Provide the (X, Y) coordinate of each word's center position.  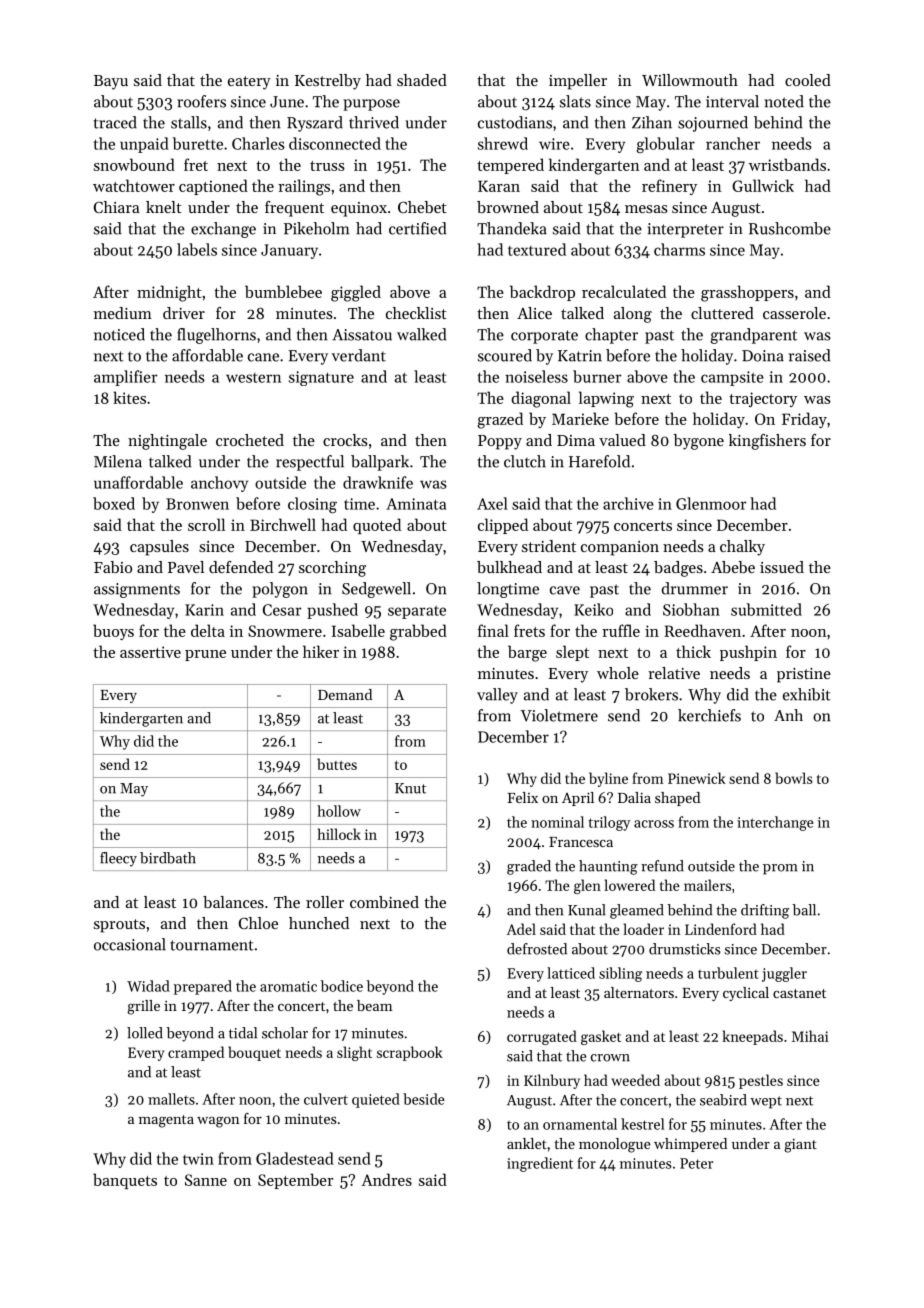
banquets (125, 1181)
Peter (696, 1163)
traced (115, 122)
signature (321, 378)
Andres (386, 1179)
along (633, 315)
